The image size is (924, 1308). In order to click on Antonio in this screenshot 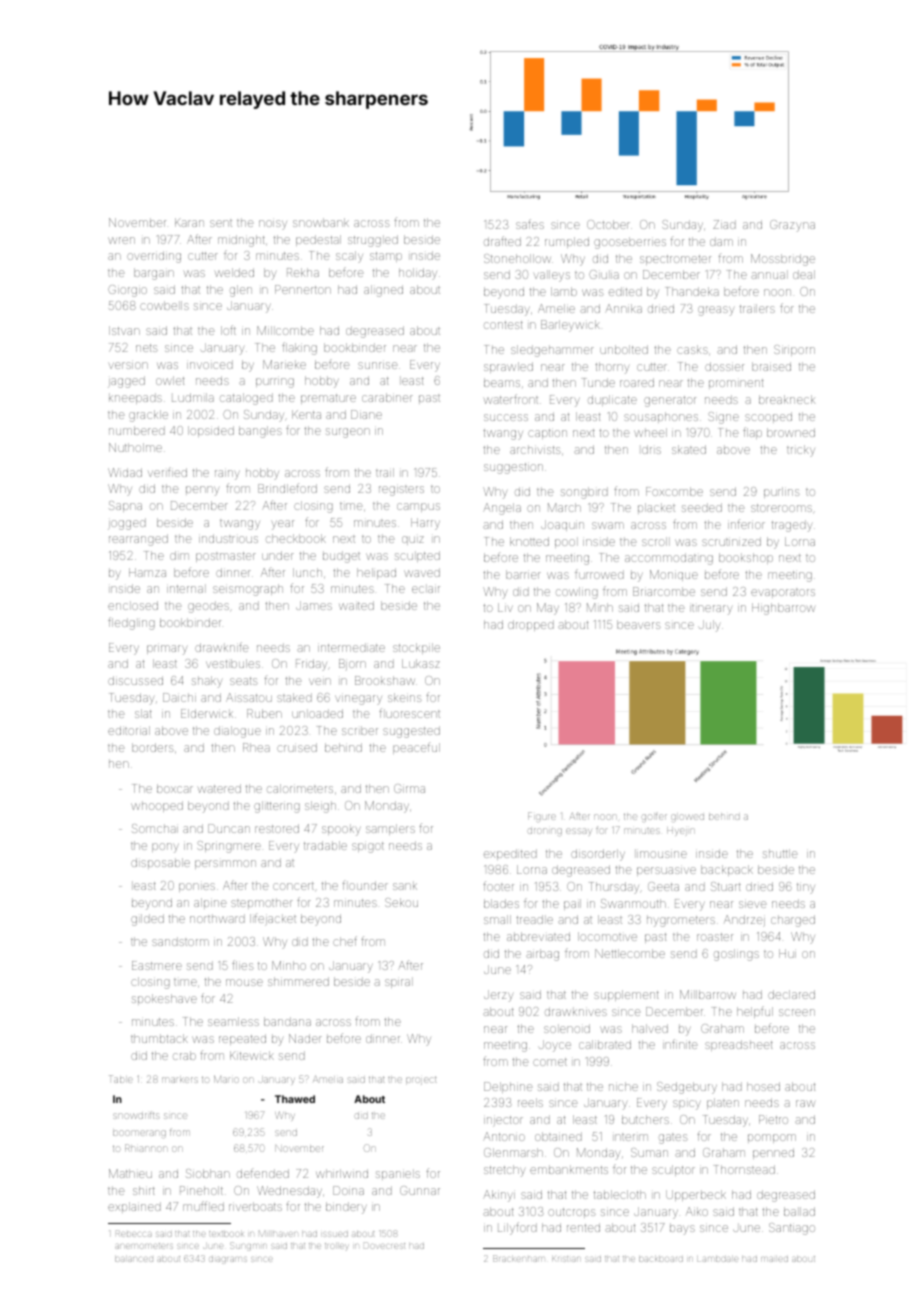, I will do `click(504, 1136)`.
